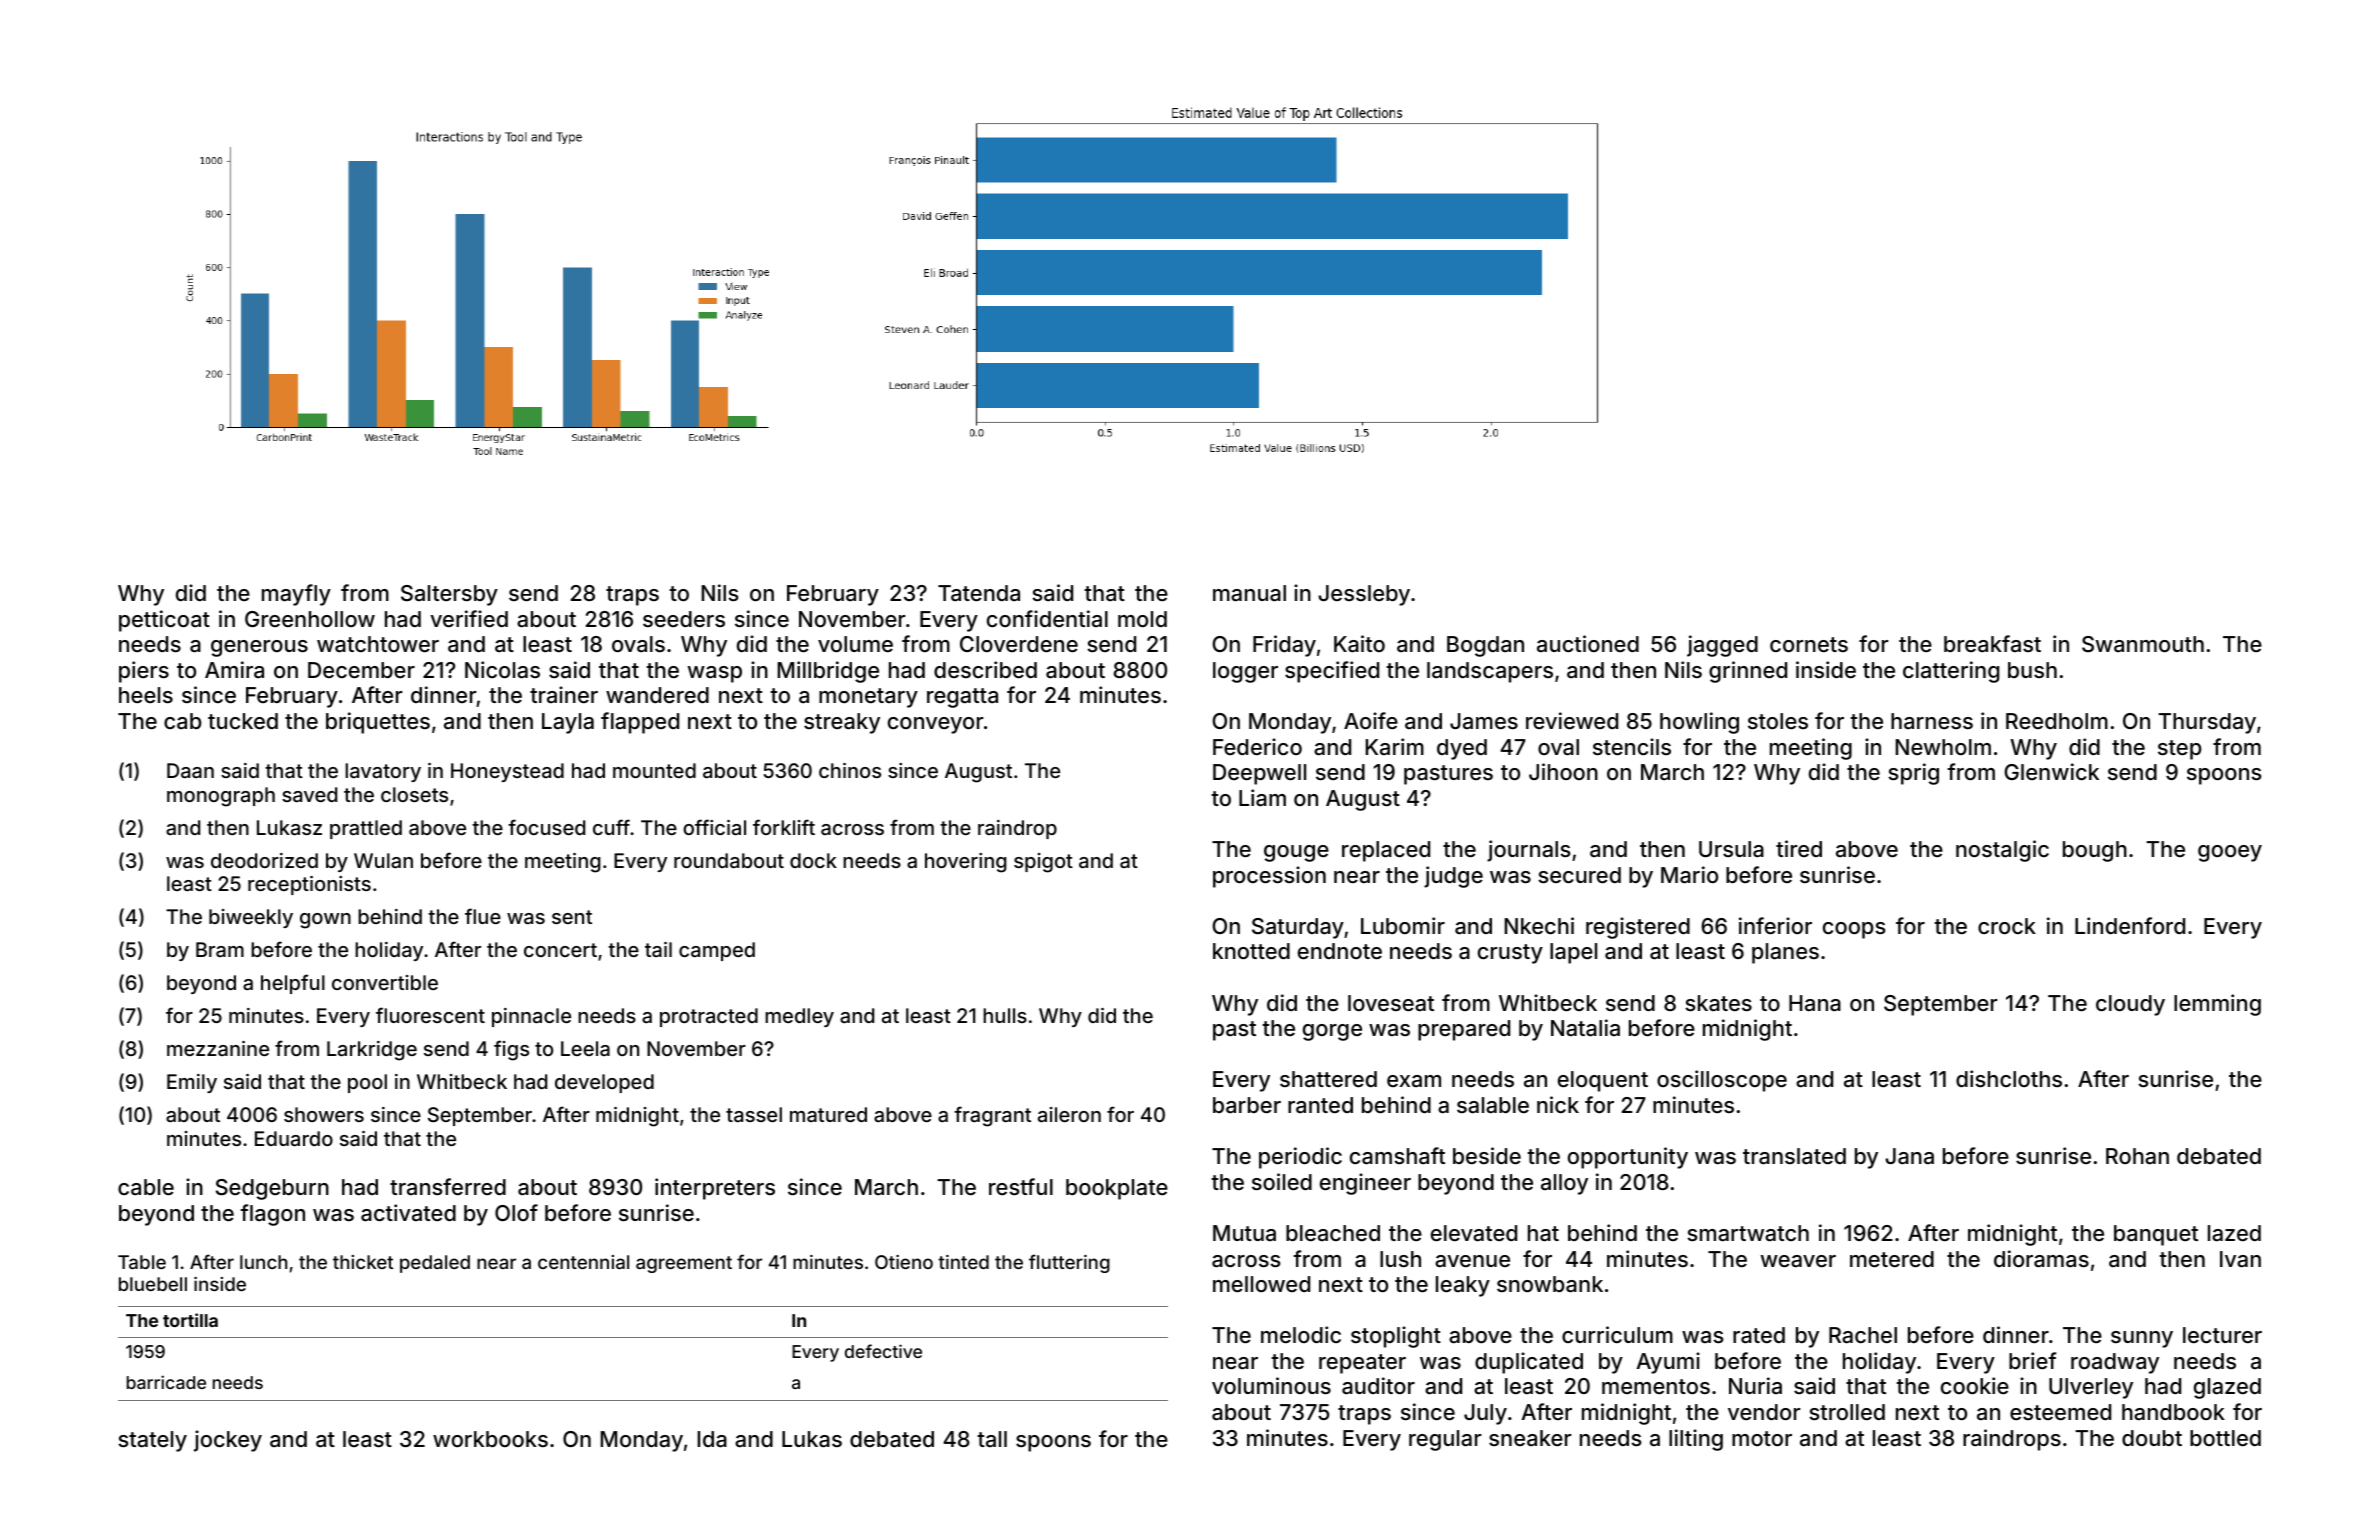 The width and height of the screenshot is (2380, 1540). What do you see at coordinates (1282, 1181) in the screenshot?
I see `soiled` at bounding box center [1282, 1181].
